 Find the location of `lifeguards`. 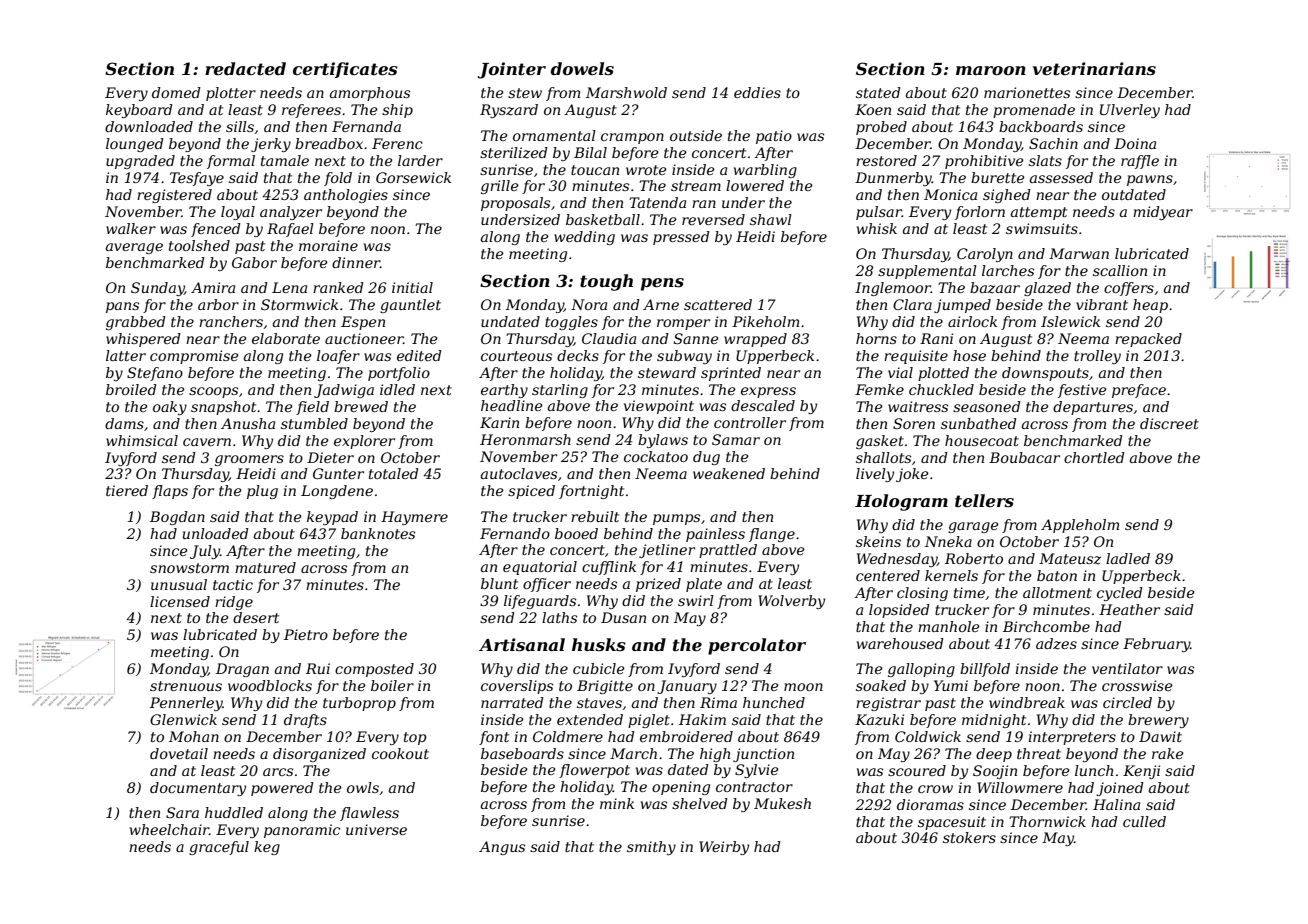

lifeguards is located at coordinates (540, 602).
